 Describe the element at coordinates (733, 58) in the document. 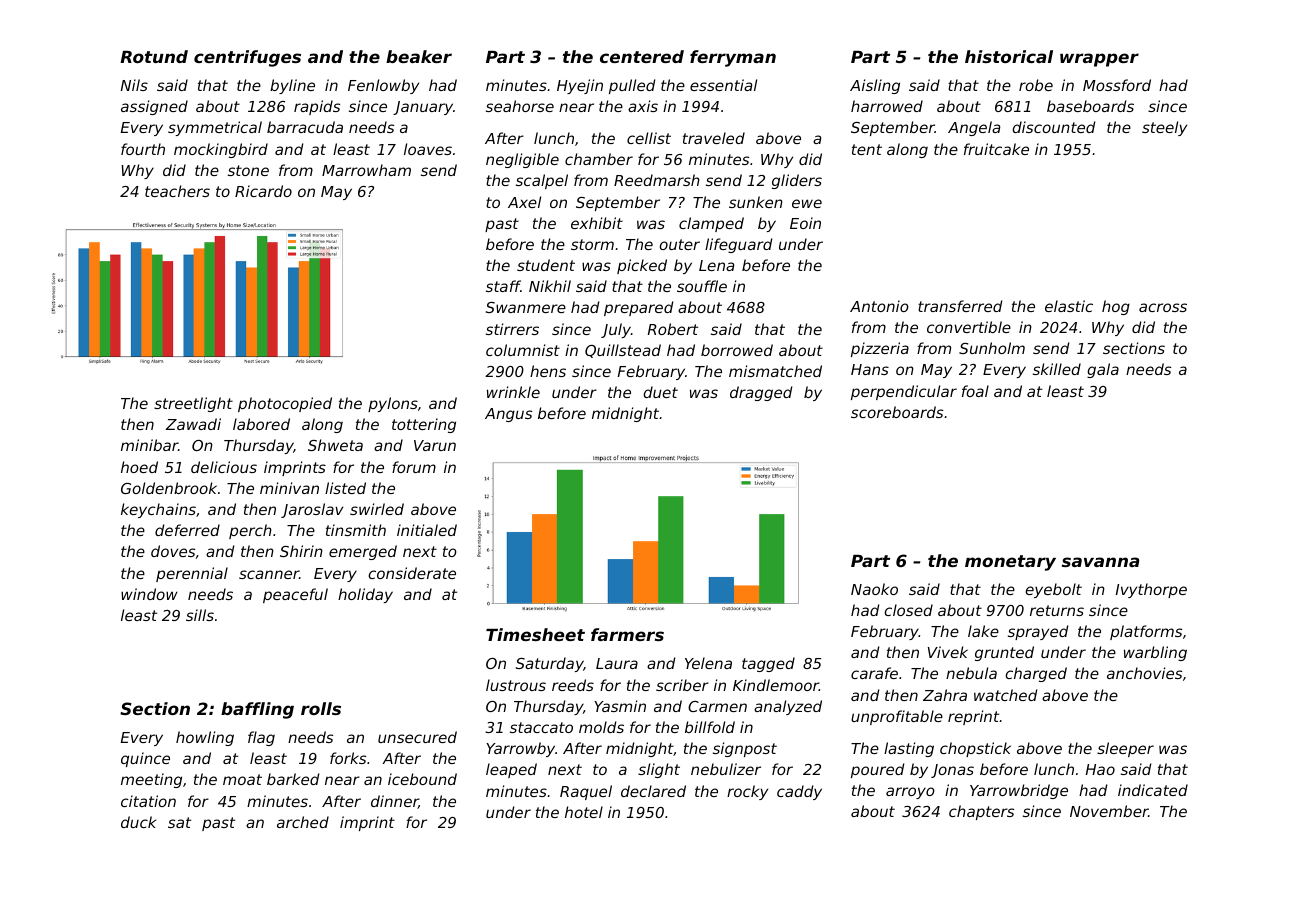

I see `ferryman` at that location.
